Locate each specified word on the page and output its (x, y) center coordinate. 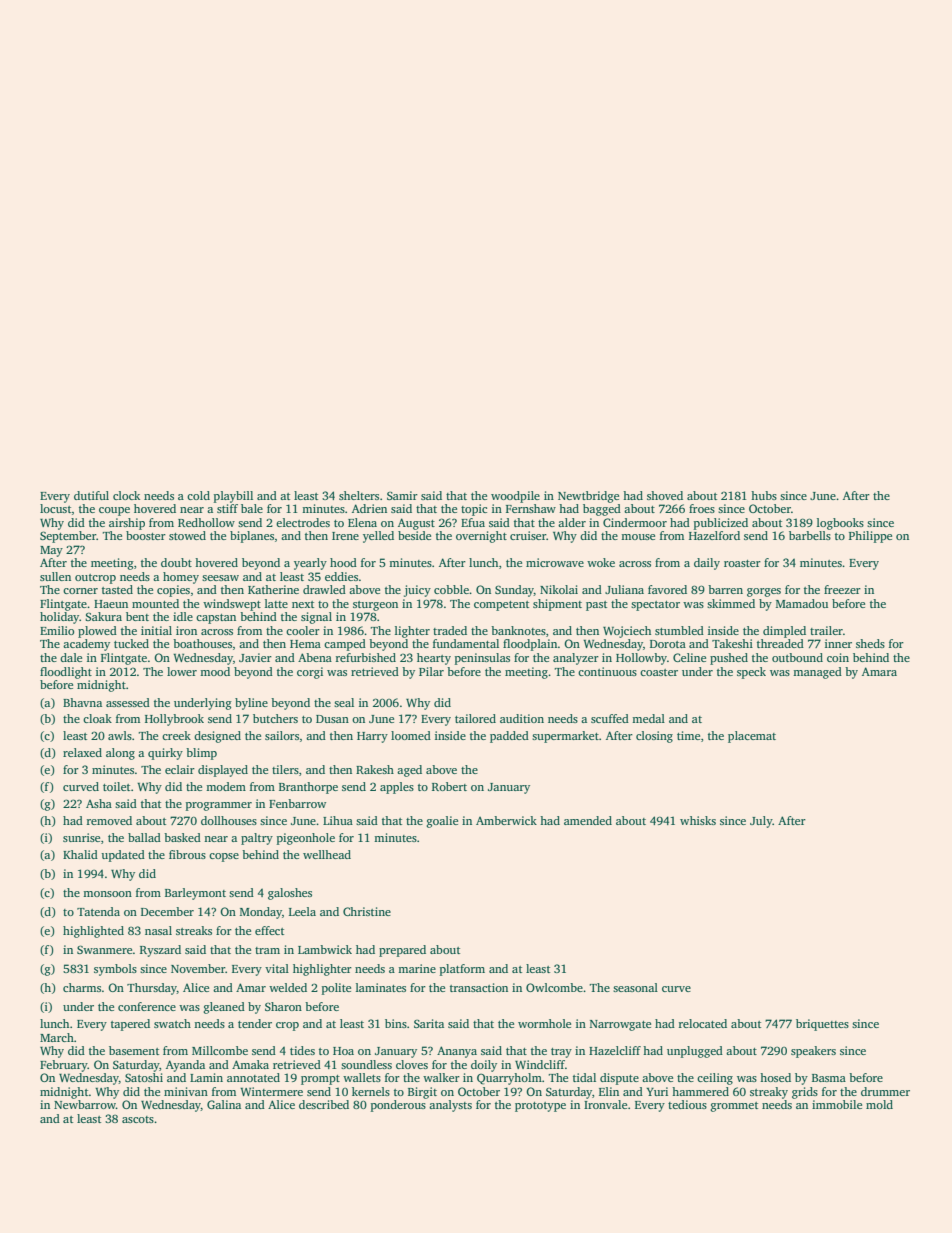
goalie (442, 822)
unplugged (695, 1052)
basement (134, 1050)
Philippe (870, 537)
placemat (752, 737)
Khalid (80, 854)
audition (522, 718)
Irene (345, 536)
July (761, 822)
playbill (233, 497)
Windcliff (540, 1064)
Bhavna (82, 702)
